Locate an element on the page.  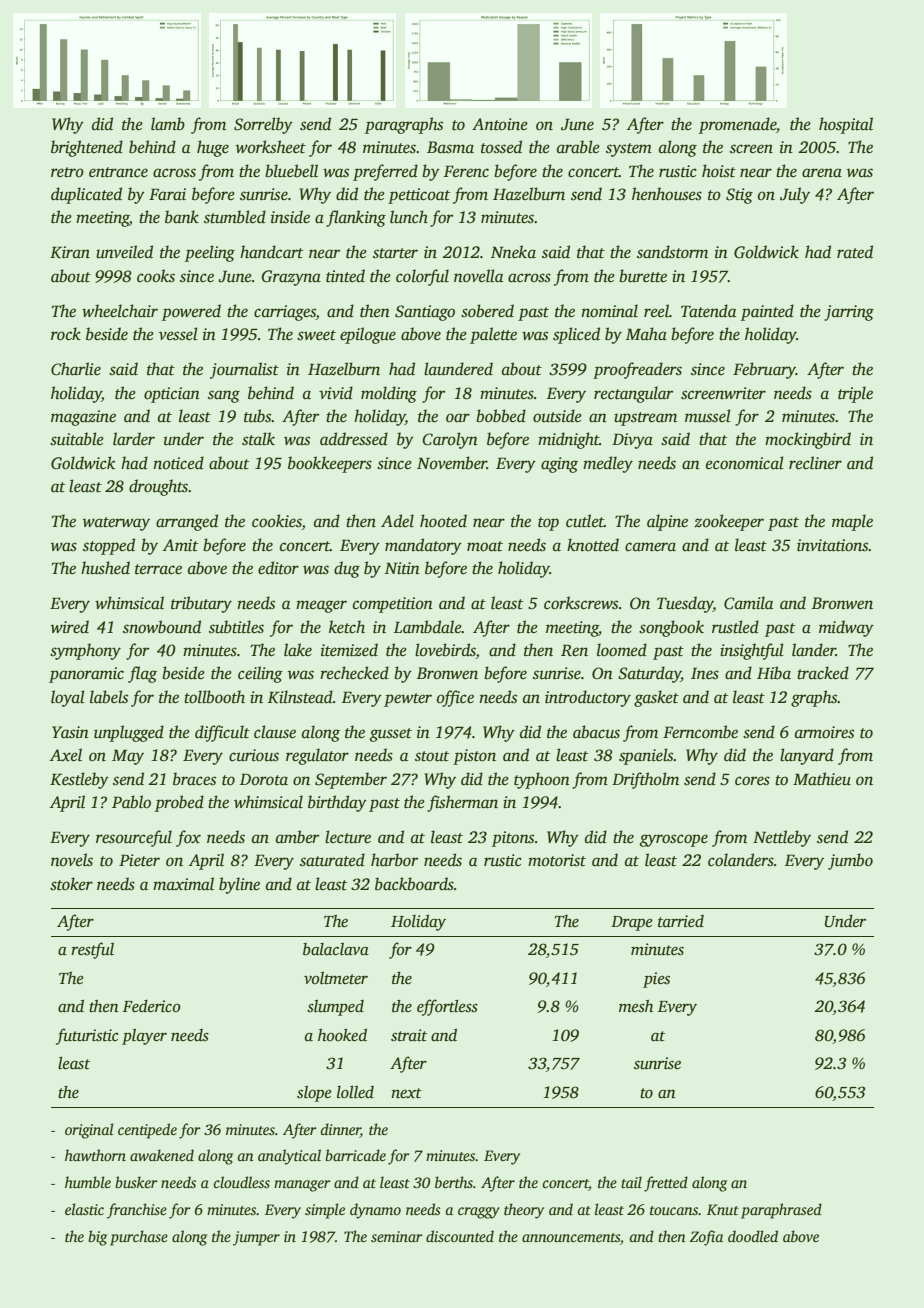
henhouses is located at coordinates (667, 194).
